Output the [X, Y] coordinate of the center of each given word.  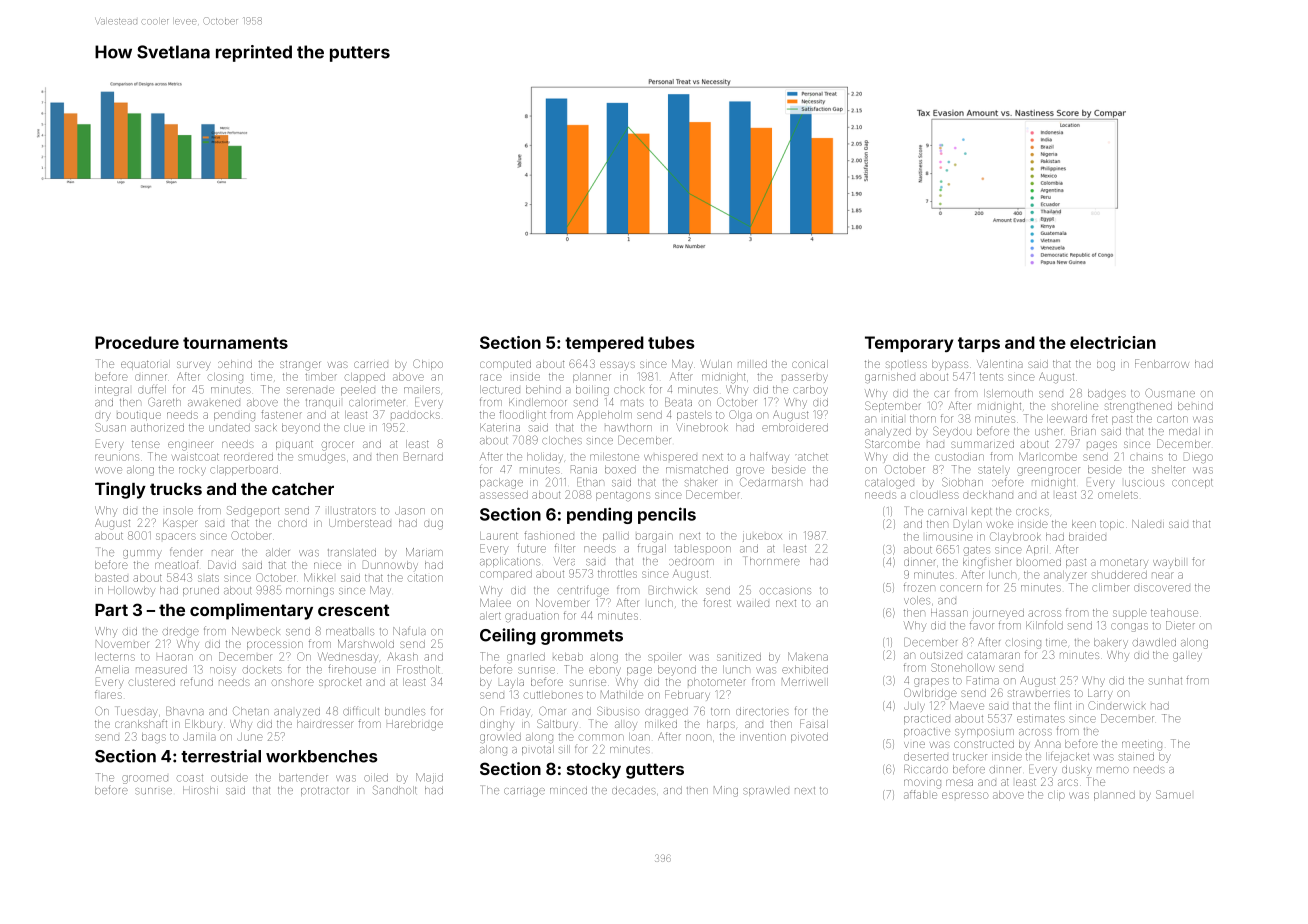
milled [752, 364]
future [531, 548]
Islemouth [1008, 393]
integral [112, 391]
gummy [142, 554]
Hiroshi [200, 790]
